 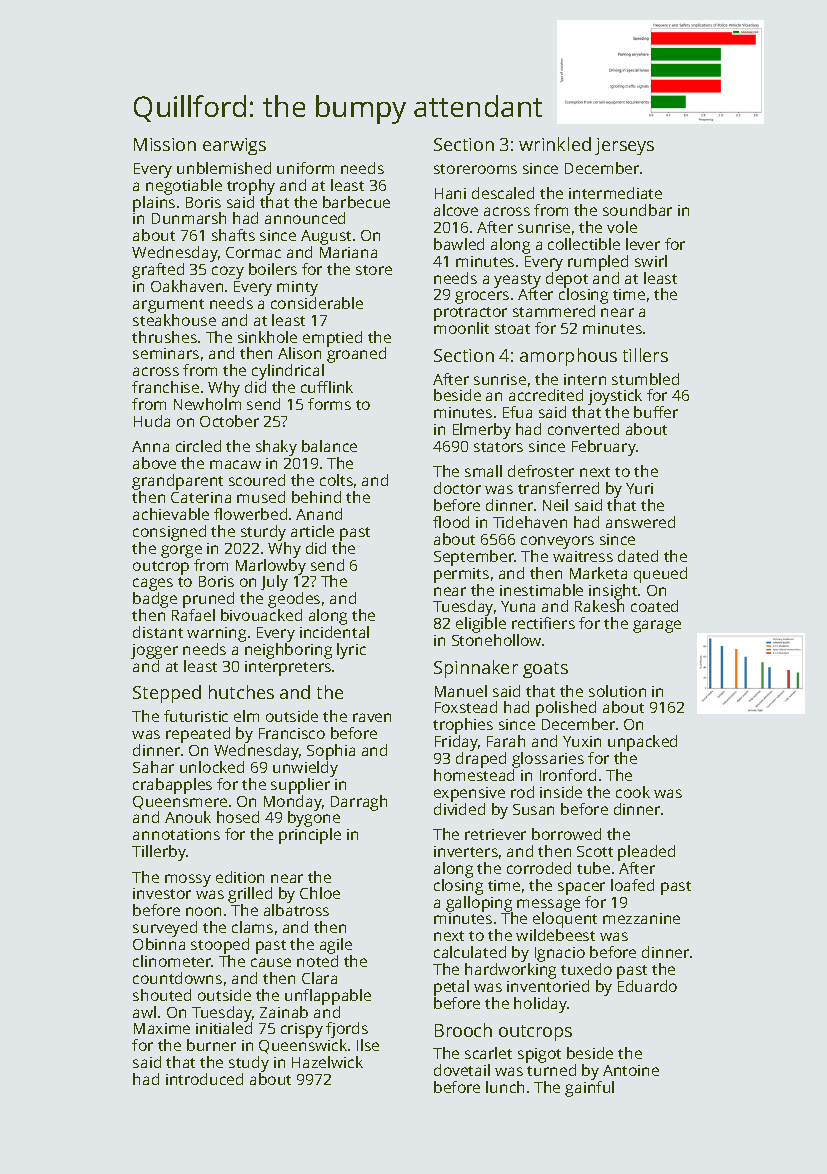 I want to click on Marketa, so click(x=598, y=573).
